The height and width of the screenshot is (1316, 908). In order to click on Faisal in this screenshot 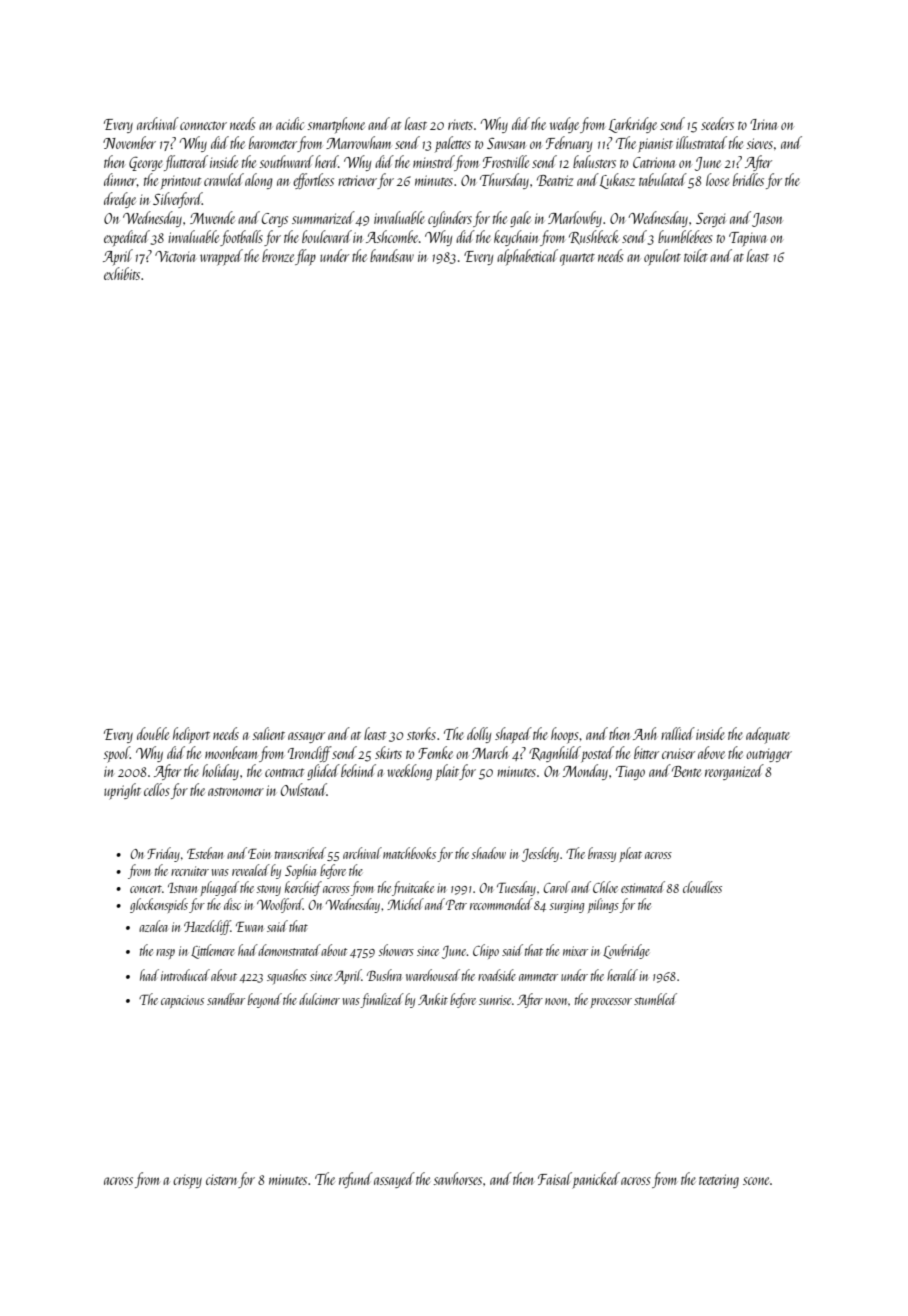, I will do `click(555, 1178)`.
